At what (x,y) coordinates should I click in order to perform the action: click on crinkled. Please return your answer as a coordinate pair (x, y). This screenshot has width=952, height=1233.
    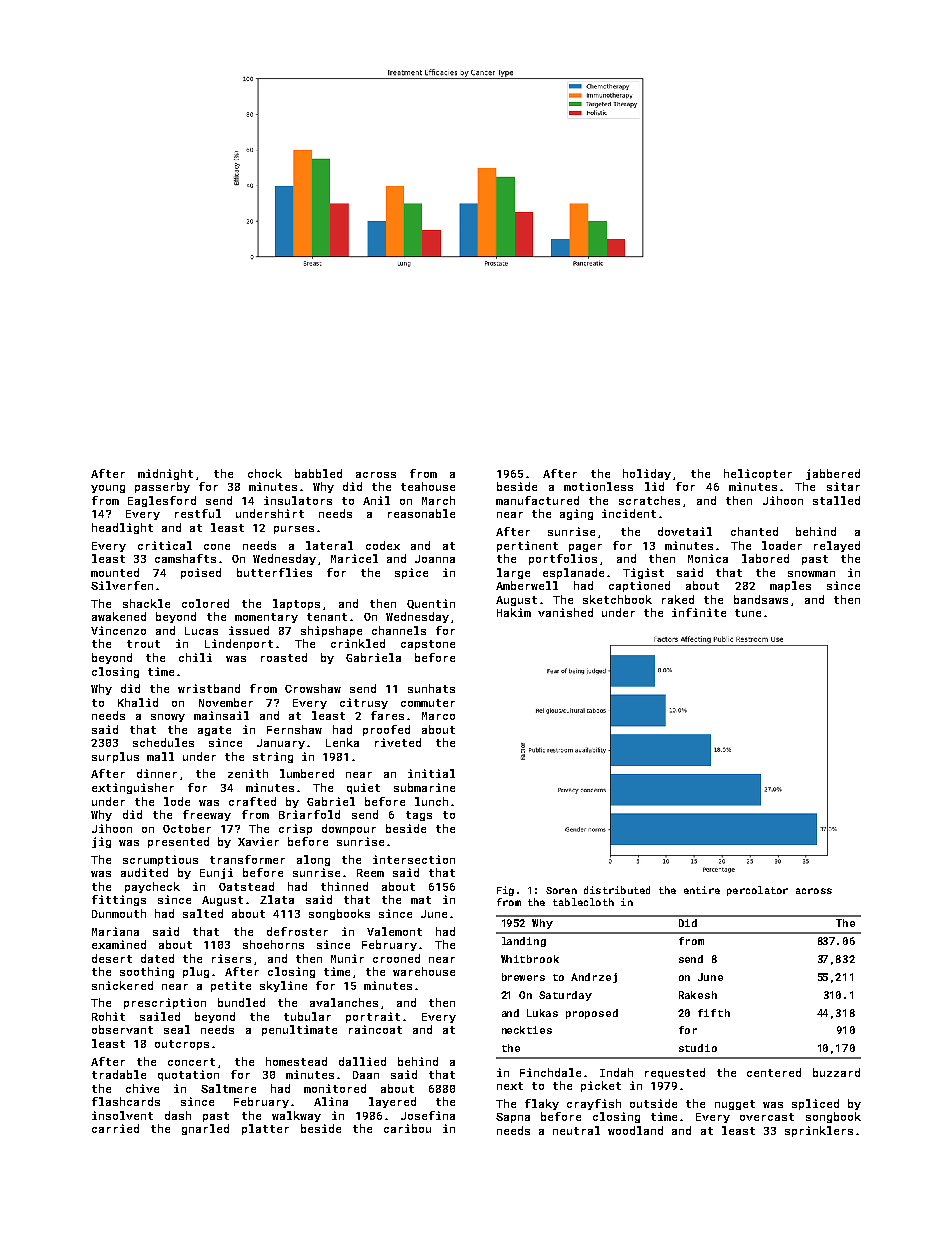
    Looking at the image, I should click on (358, 643).
